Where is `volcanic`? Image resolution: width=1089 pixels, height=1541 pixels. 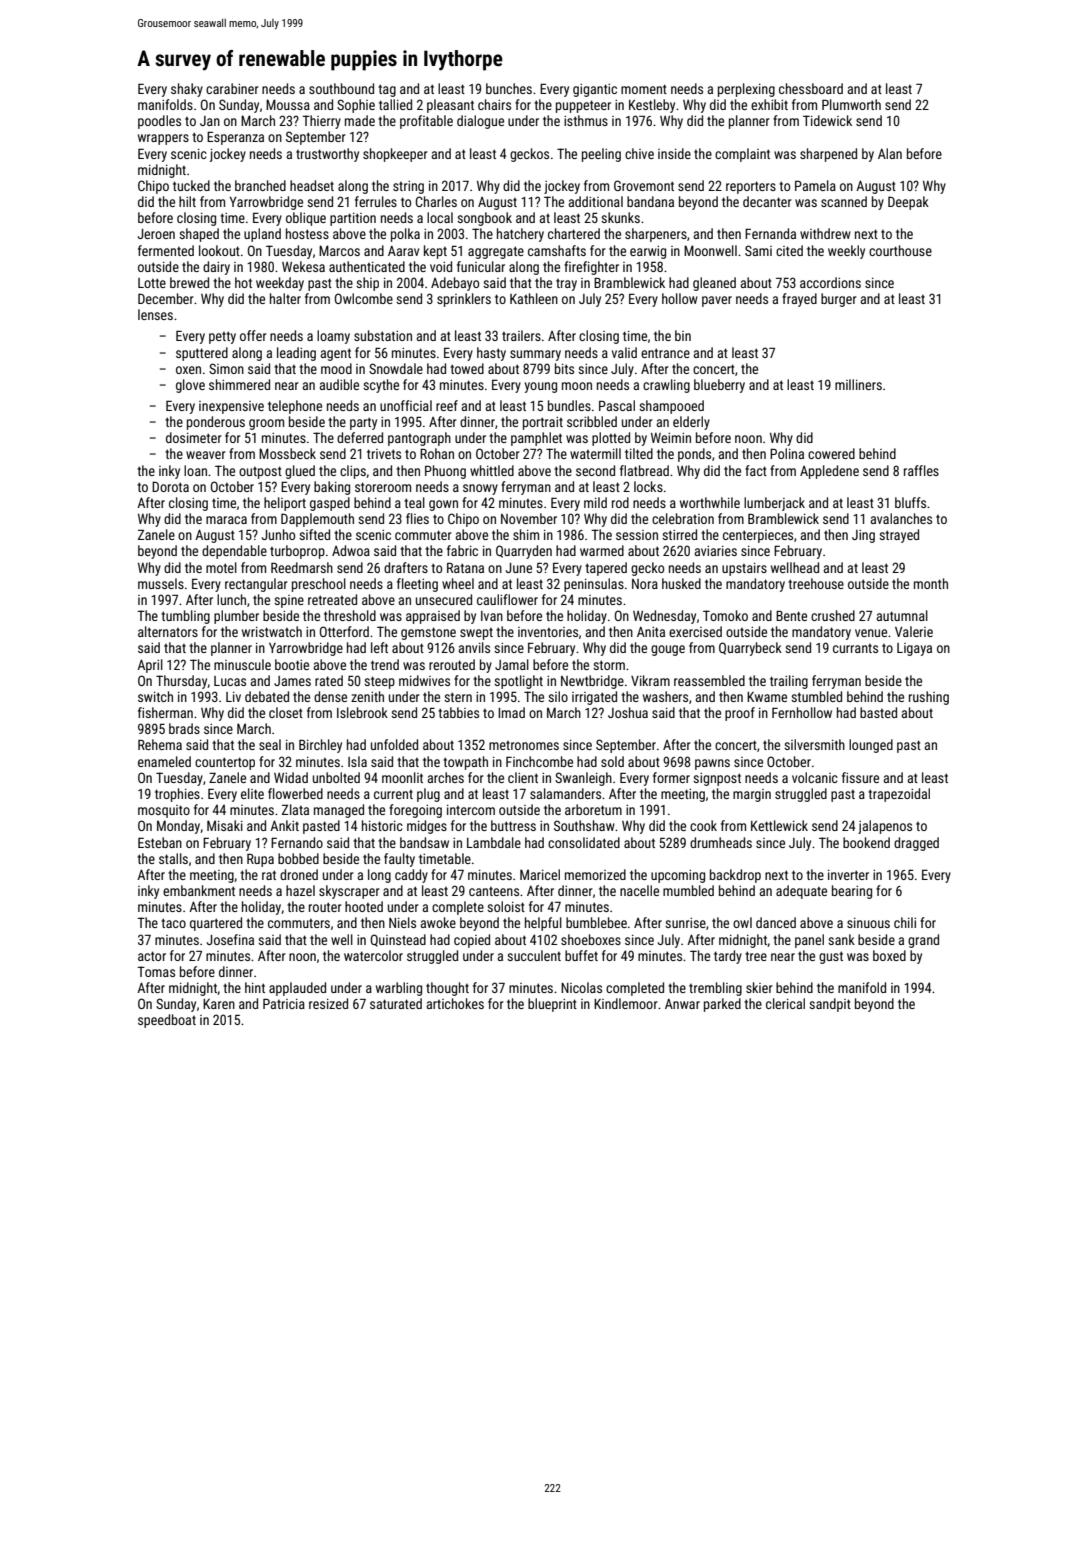
volcanic is located at coordinates (815, 777).
